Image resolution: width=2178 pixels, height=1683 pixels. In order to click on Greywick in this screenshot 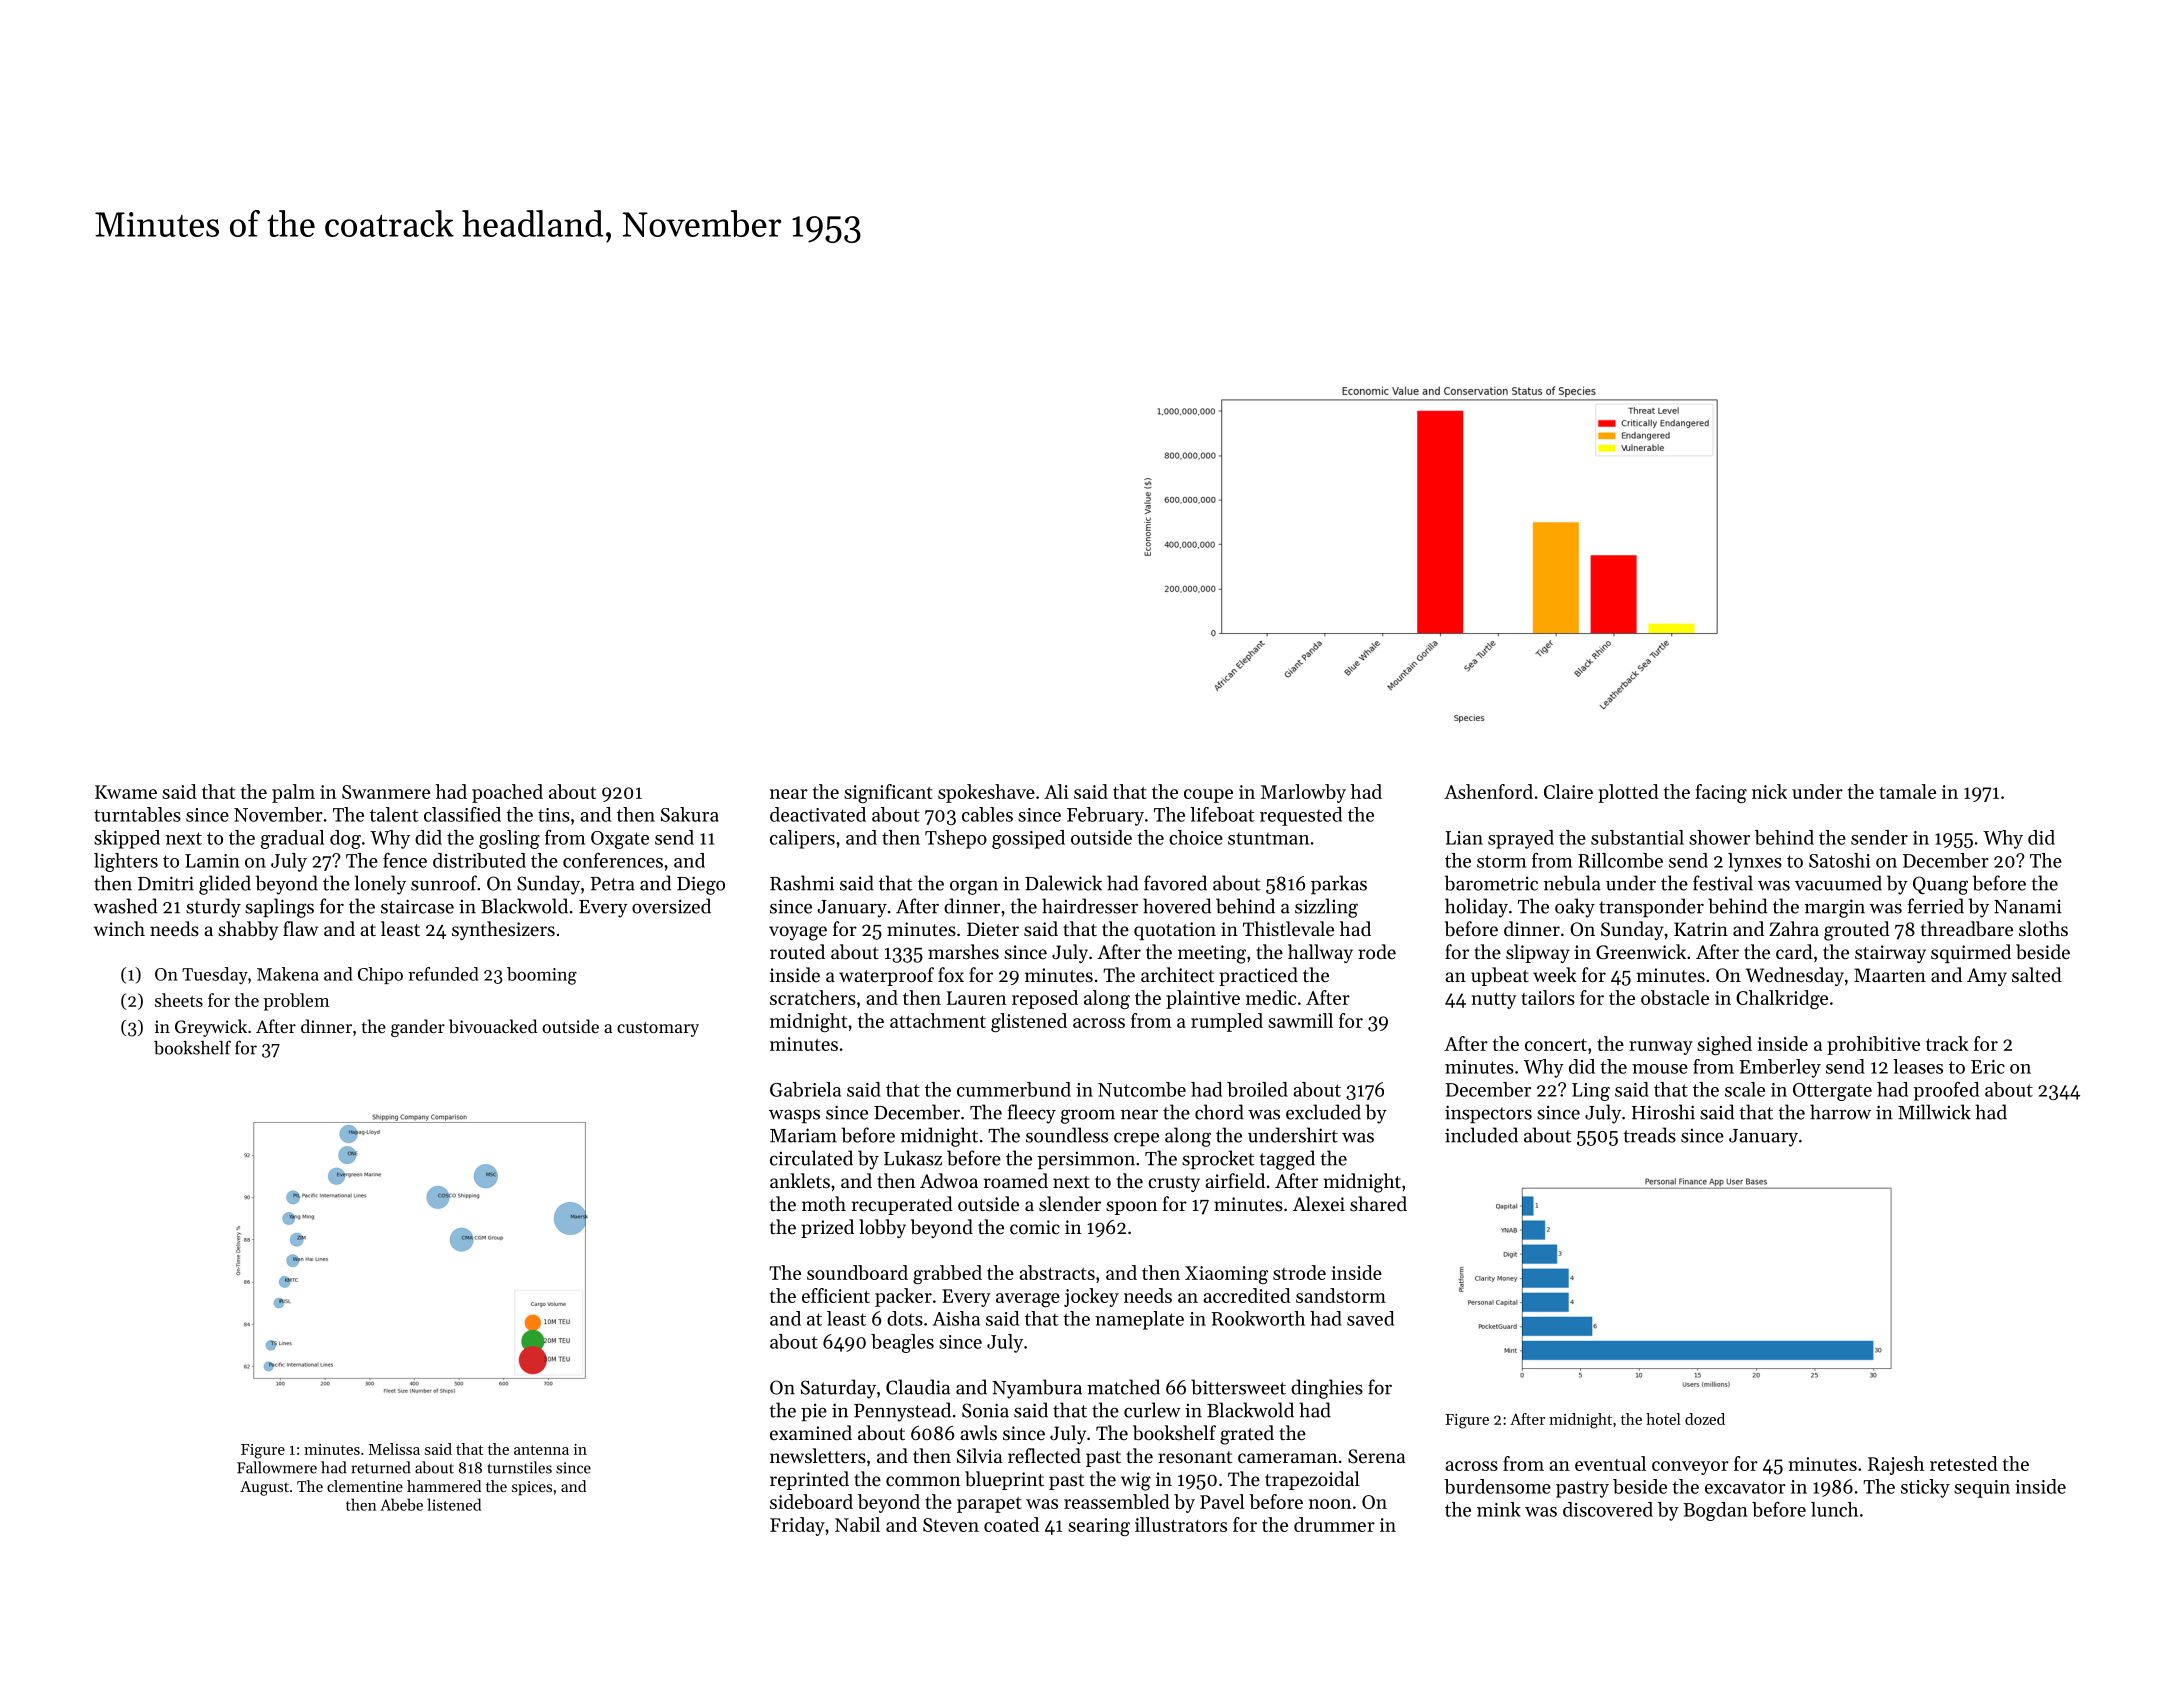, I will do `click(211, 1028)`.
